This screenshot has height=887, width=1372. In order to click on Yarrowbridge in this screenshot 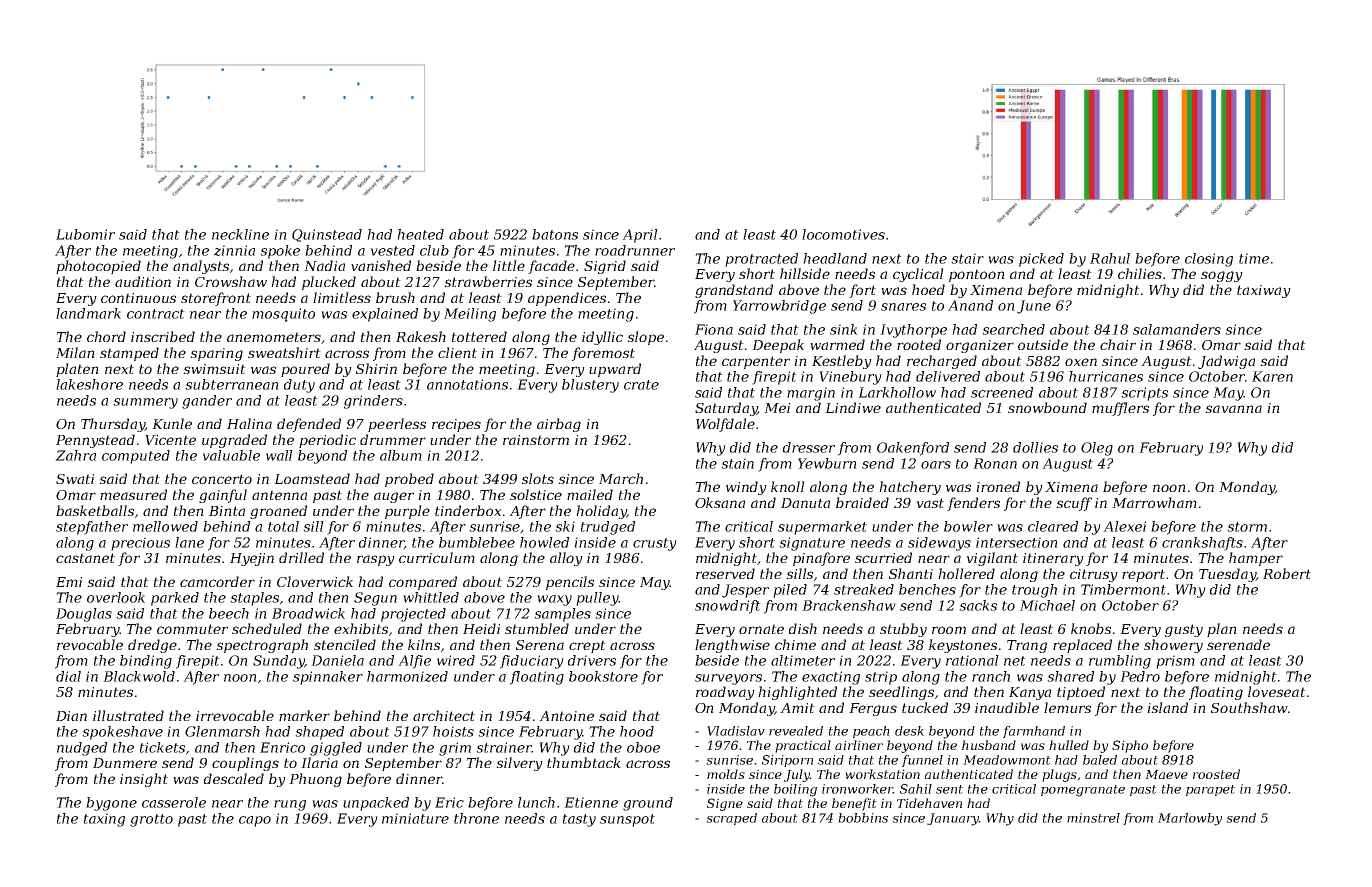, I will do `click(779, 307)`.
